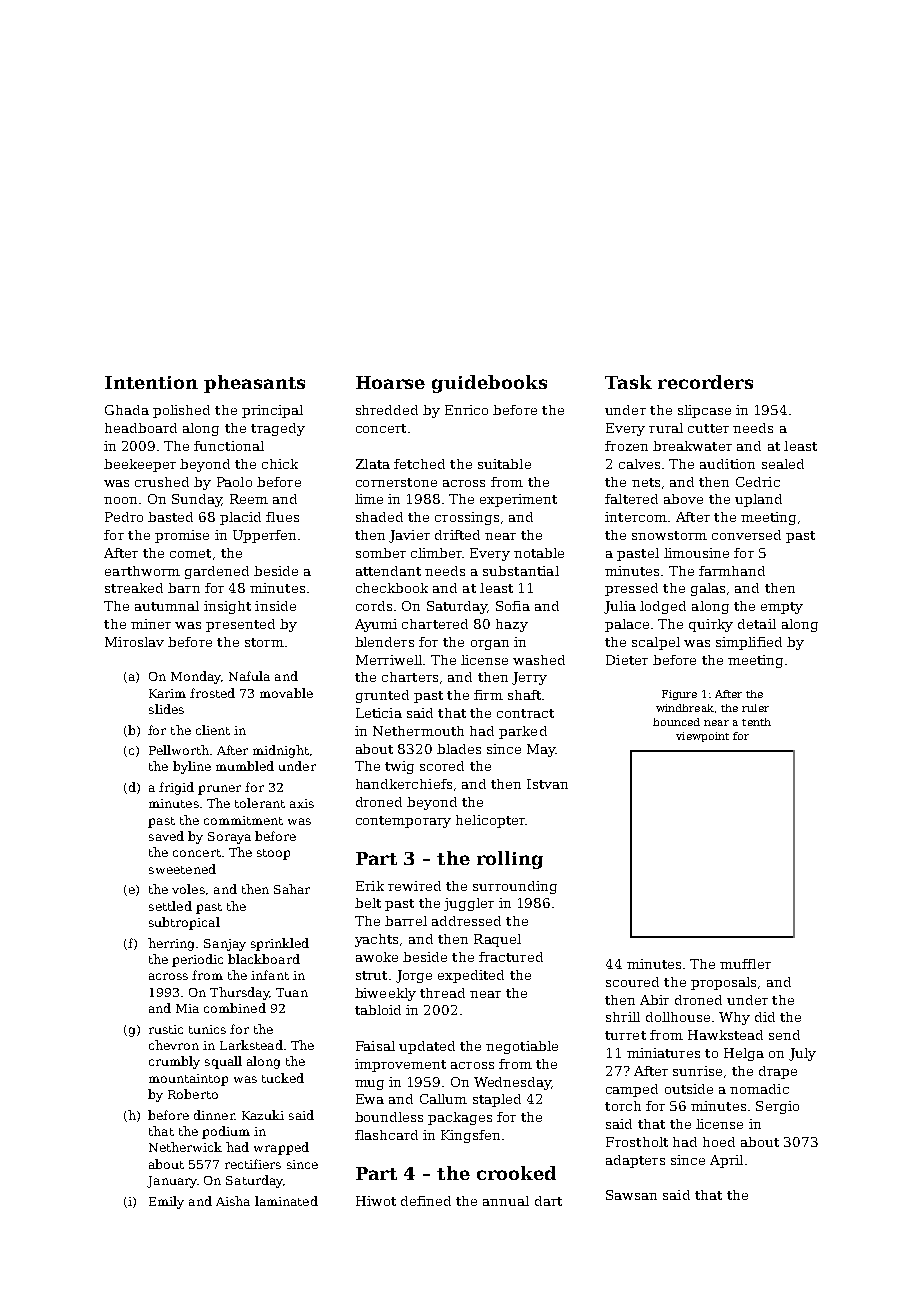 The width and height of the screenshot is (924, 1308). Describe the element at coordinates (151, 382) in the screenshot. I see `Intention` at that location.
